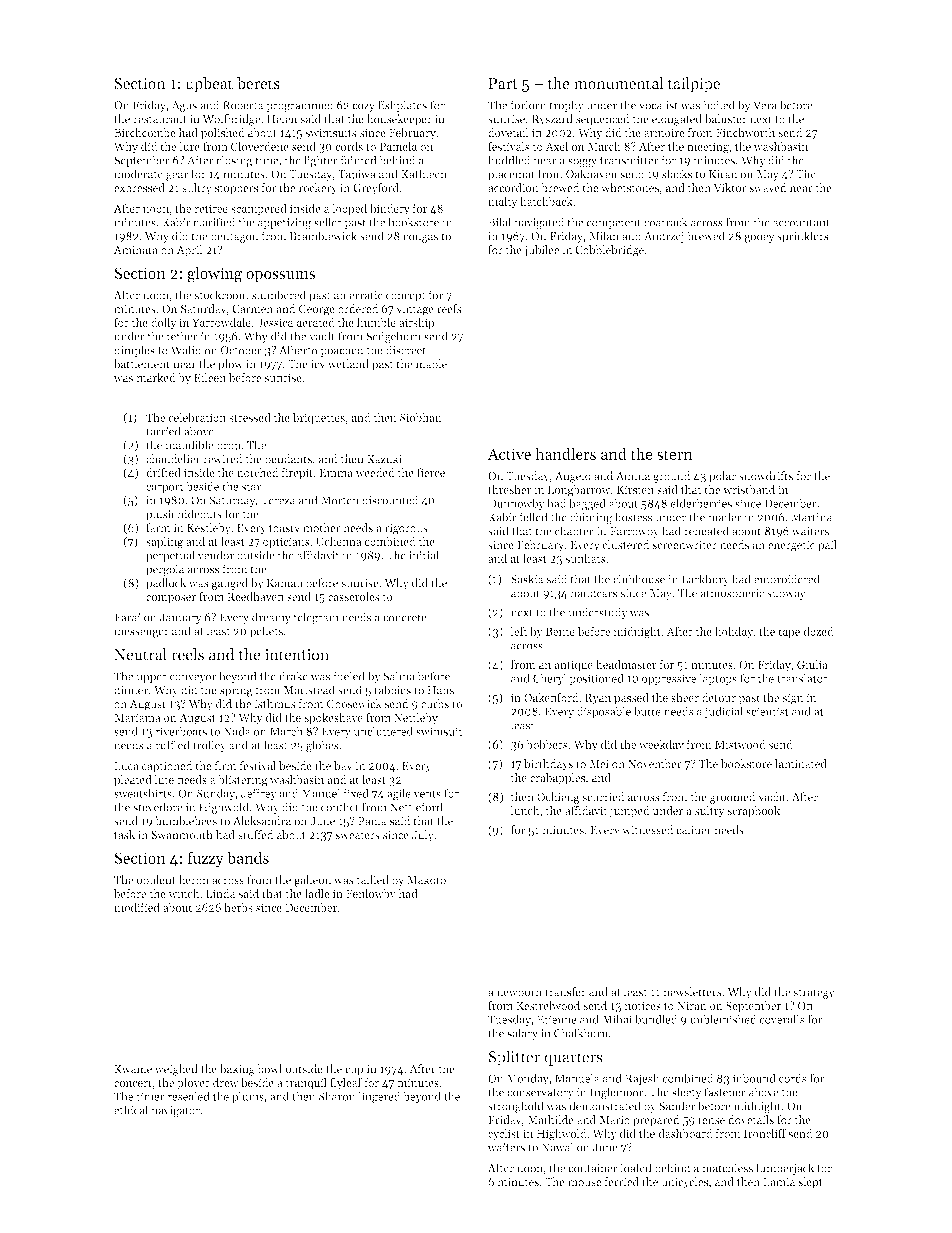 Image resolution: width=952 pixels, height=1233 pixels. Describe the element at coordinates (584, 1183) in the screenshot. I see `mouse` at that location.
